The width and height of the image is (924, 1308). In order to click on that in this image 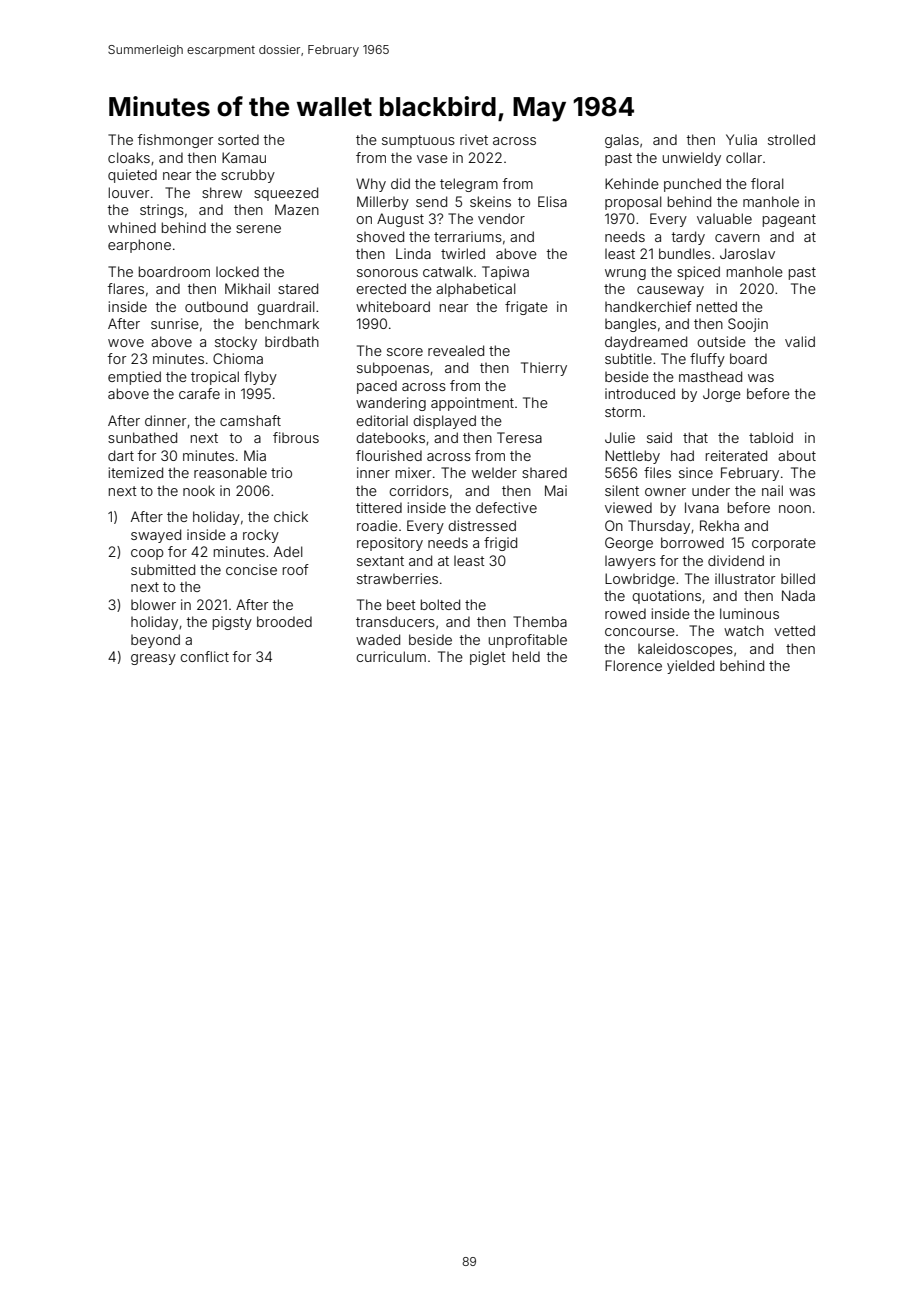, I will do `click(695, 437)`.
